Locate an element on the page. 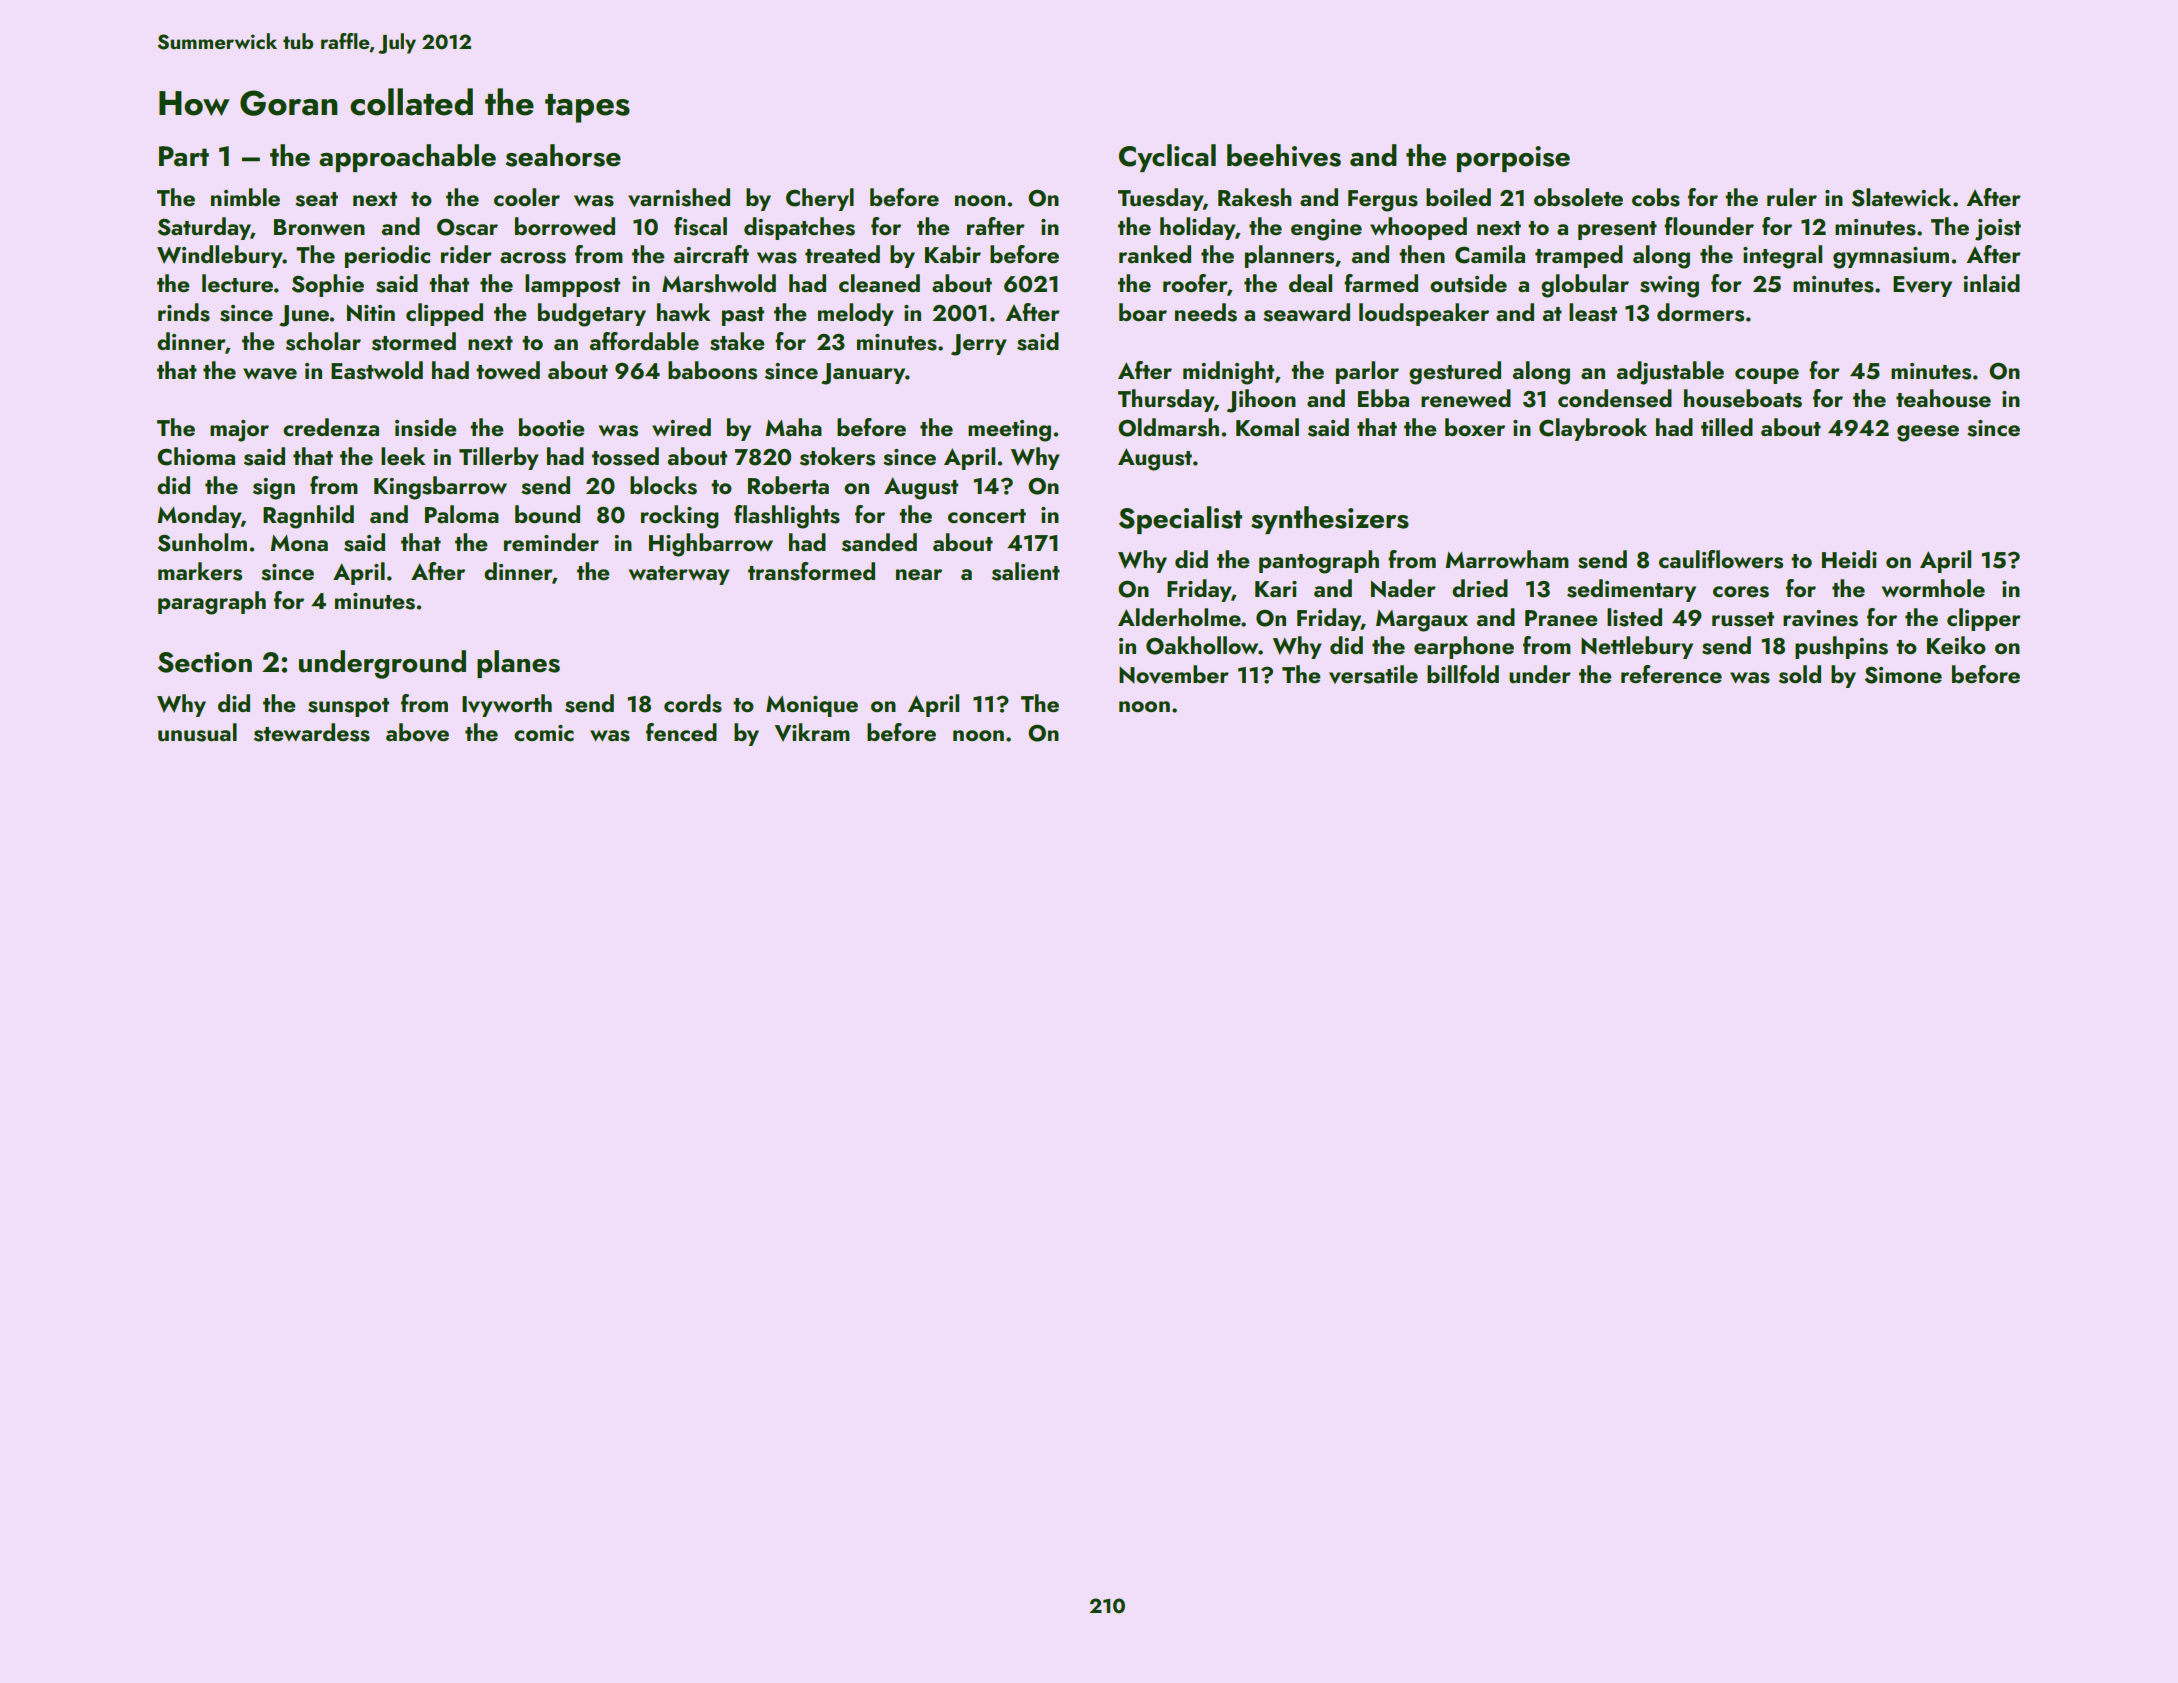 This document has width=2178, height=1683. sanded is located at coordinates (879, 542).
